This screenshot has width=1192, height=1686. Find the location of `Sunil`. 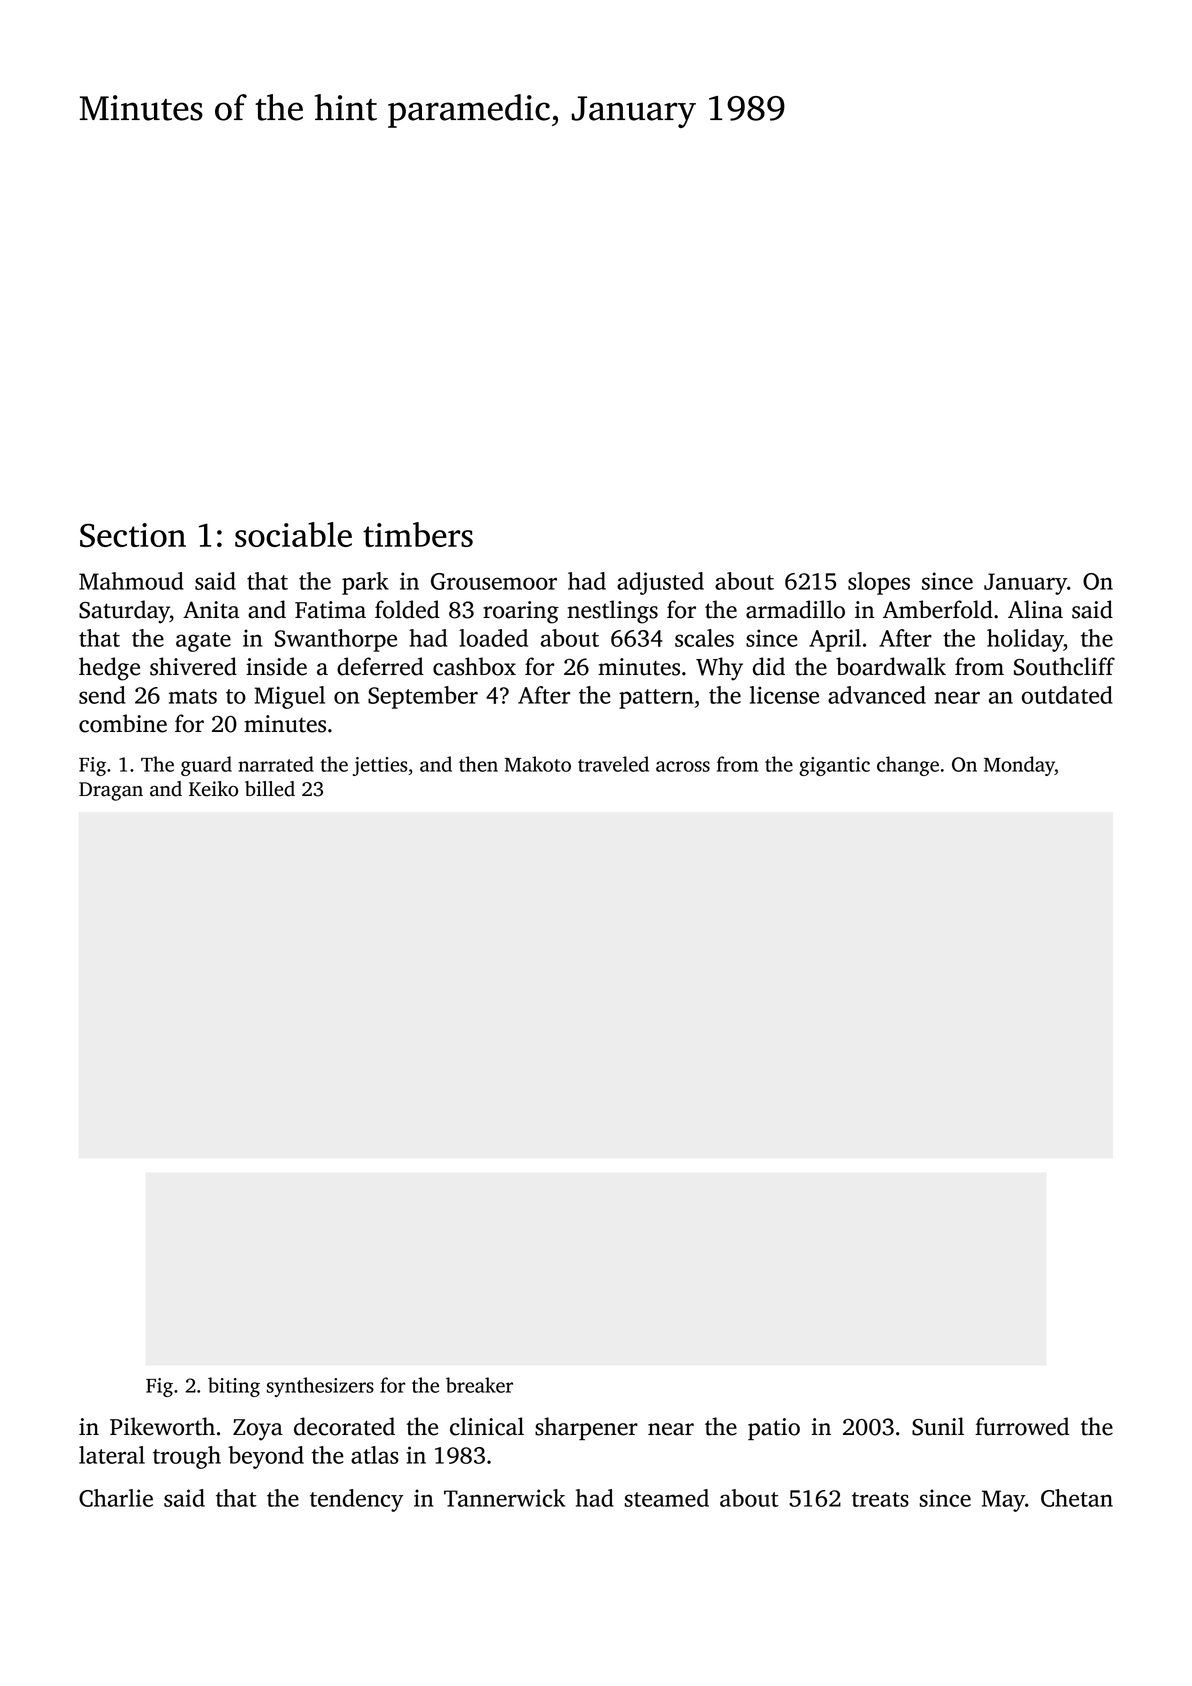

Sunil is located at coordinates (938, 1426).
